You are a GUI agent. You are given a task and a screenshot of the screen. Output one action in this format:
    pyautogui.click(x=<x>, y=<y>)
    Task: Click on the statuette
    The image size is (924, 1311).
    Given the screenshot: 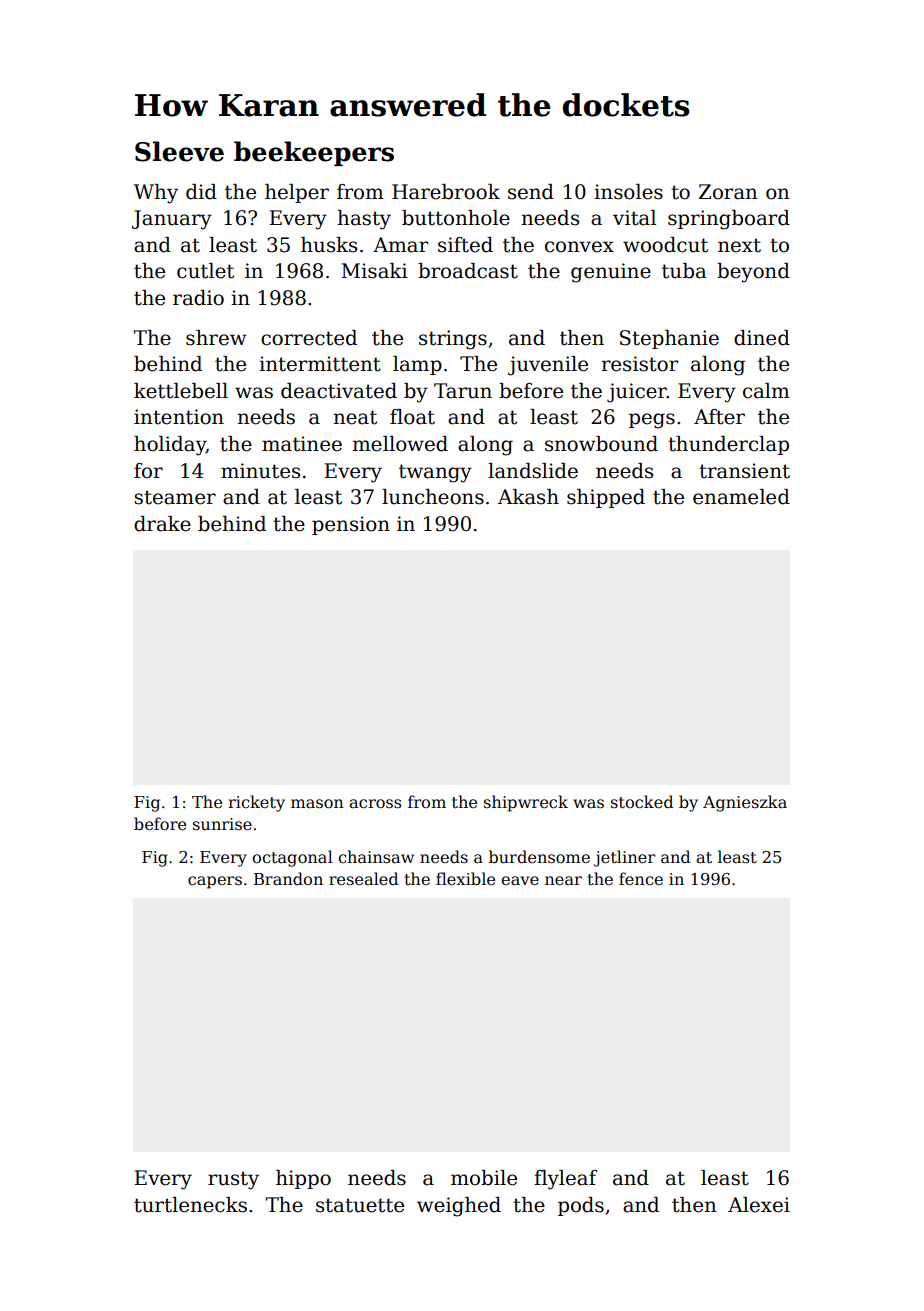 What is the action you would take?
    pyautogui.click(x=360, y=1205)
